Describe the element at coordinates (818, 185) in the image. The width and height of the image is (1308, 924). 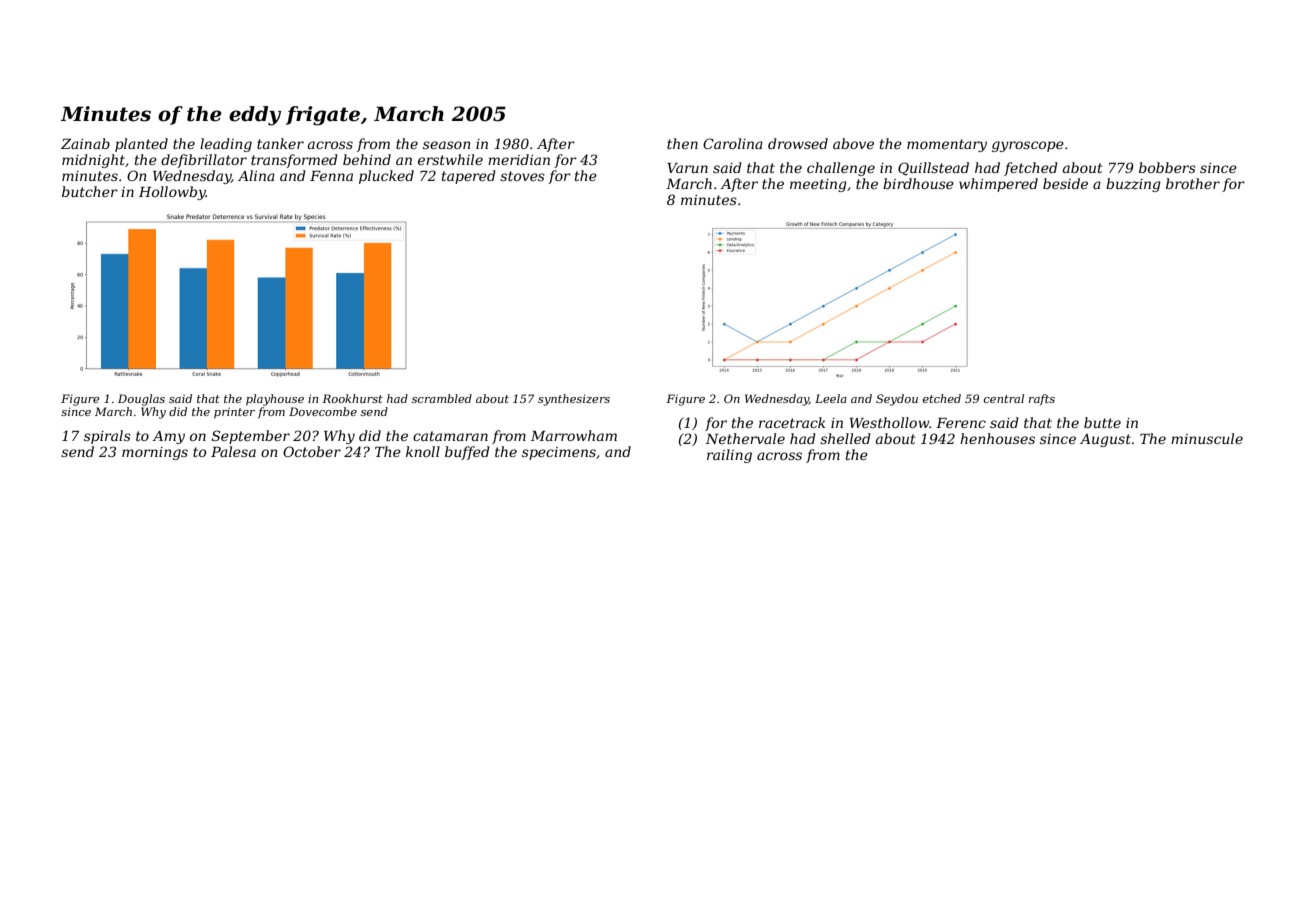
I see `meeting` at that location.
